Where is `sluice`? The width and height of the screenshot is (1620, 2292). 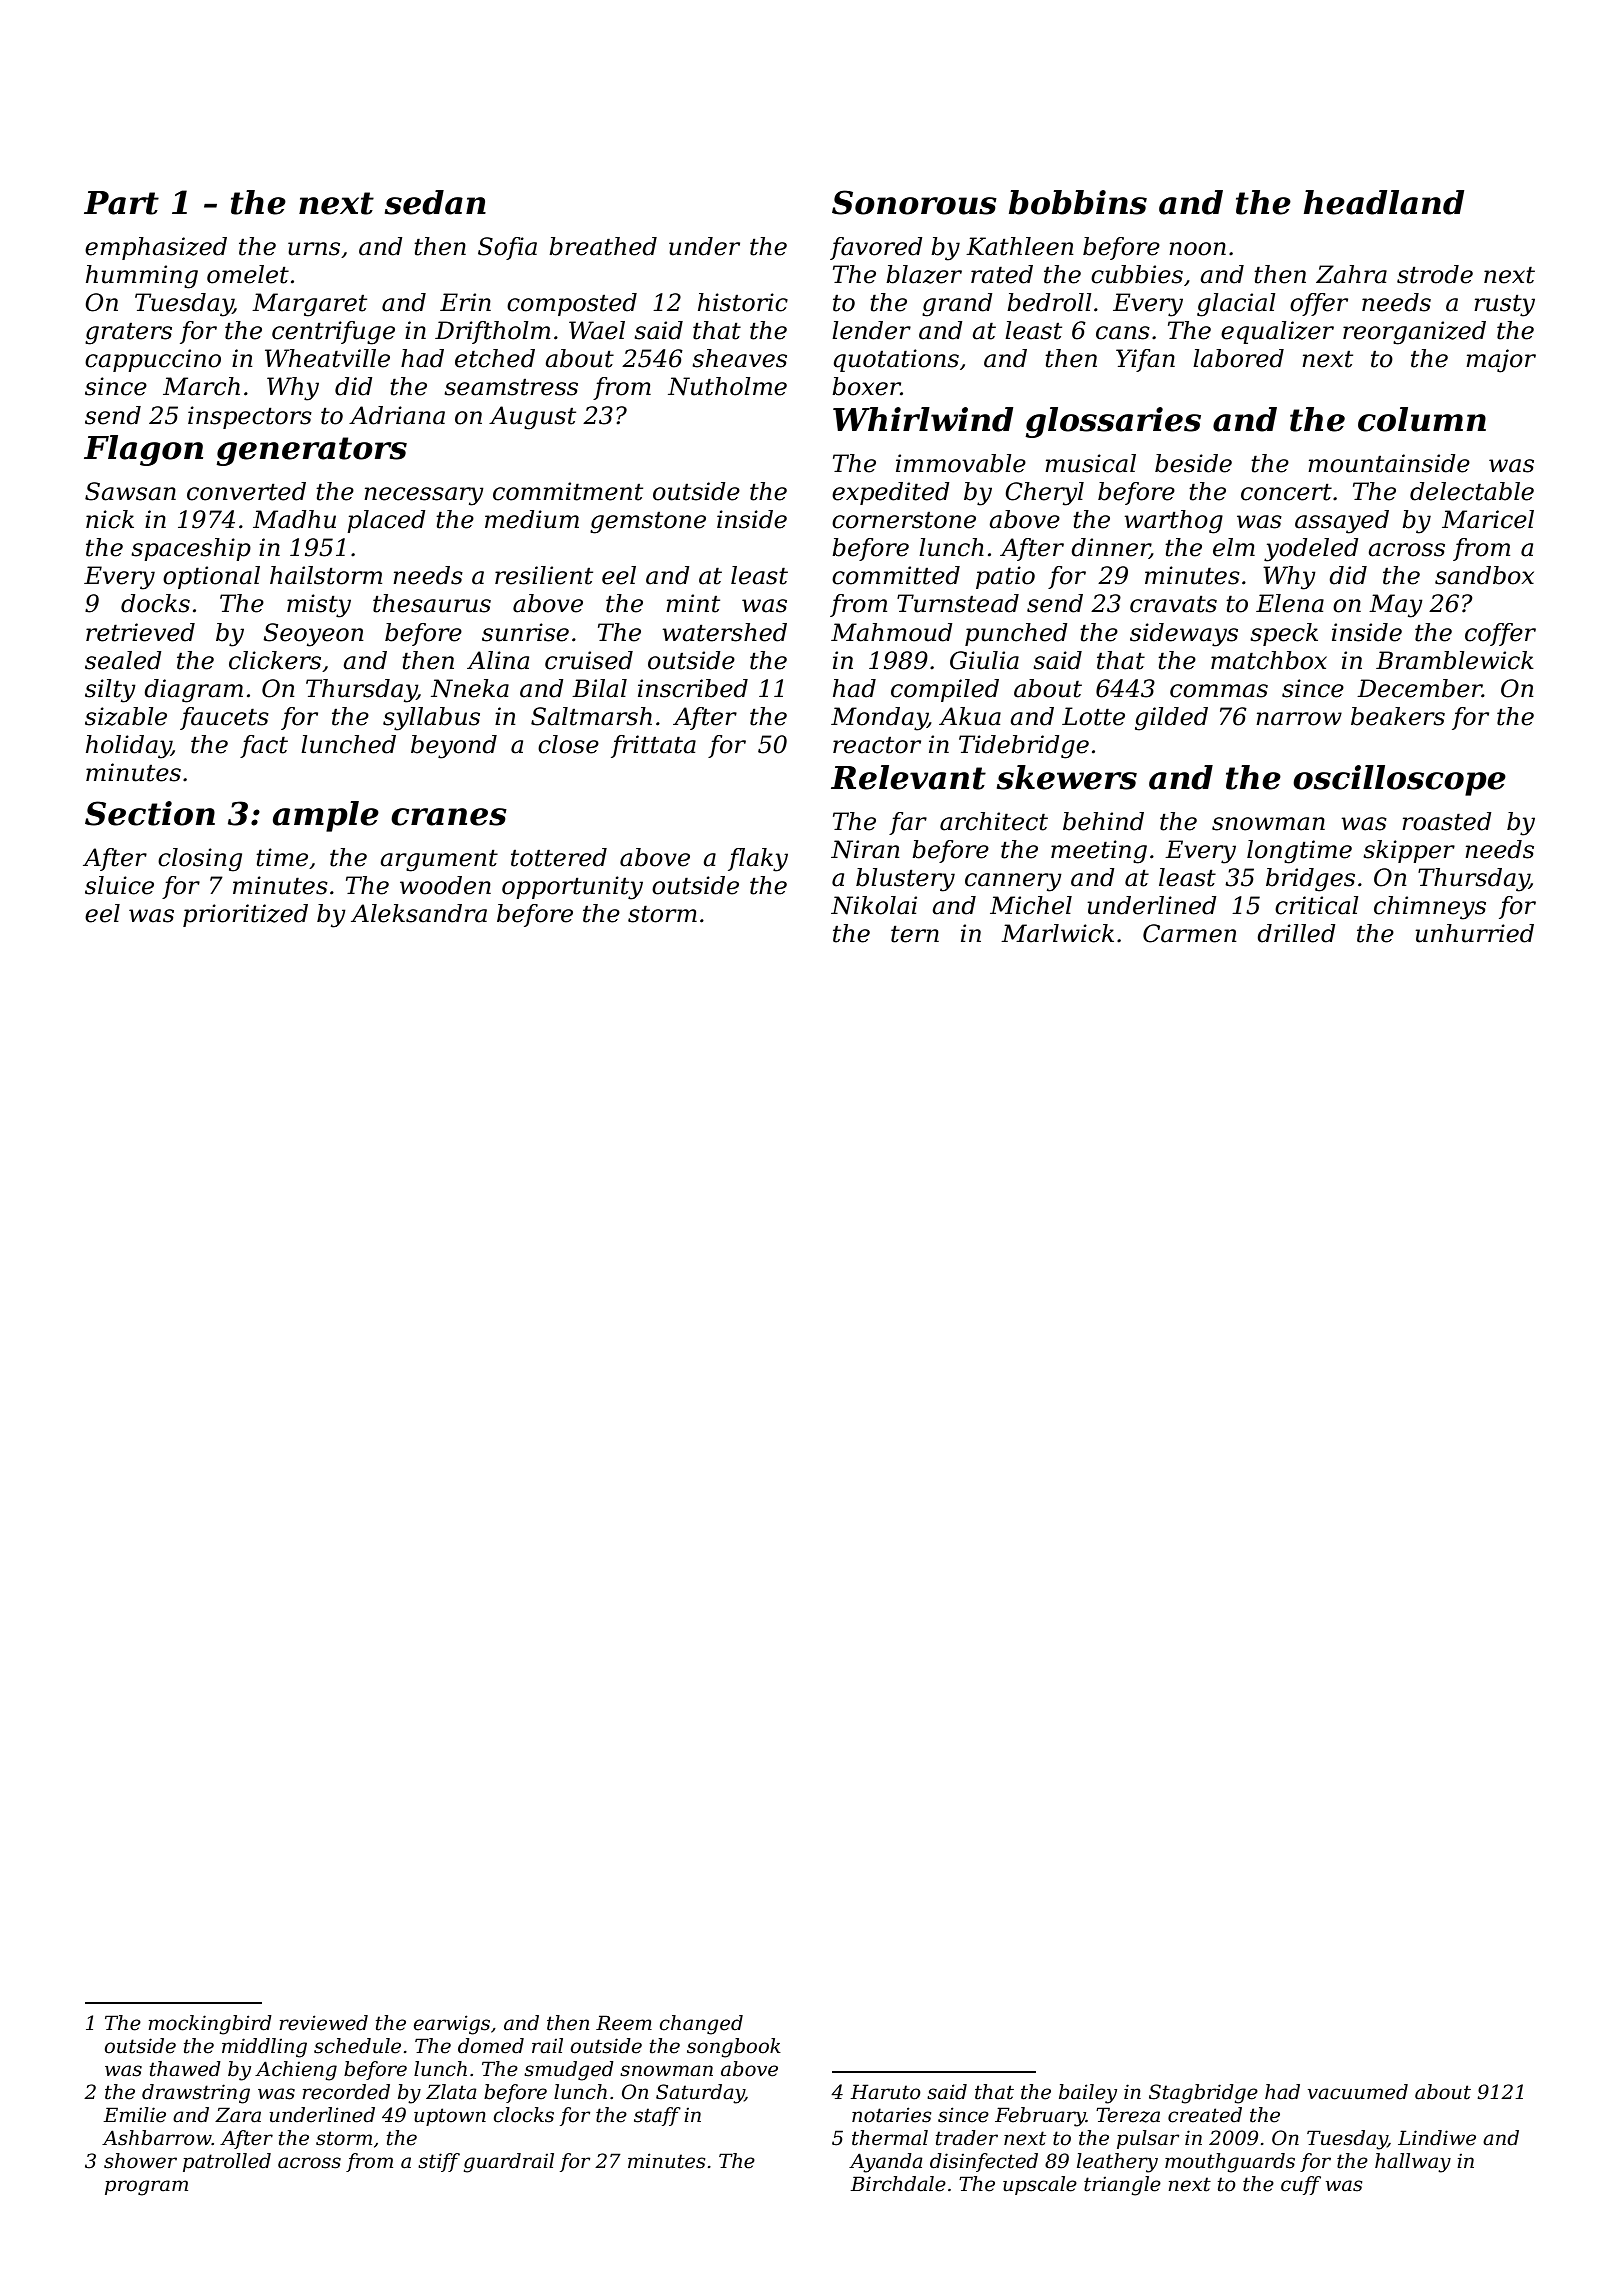 sluice is located at coordinates (119, 885).
